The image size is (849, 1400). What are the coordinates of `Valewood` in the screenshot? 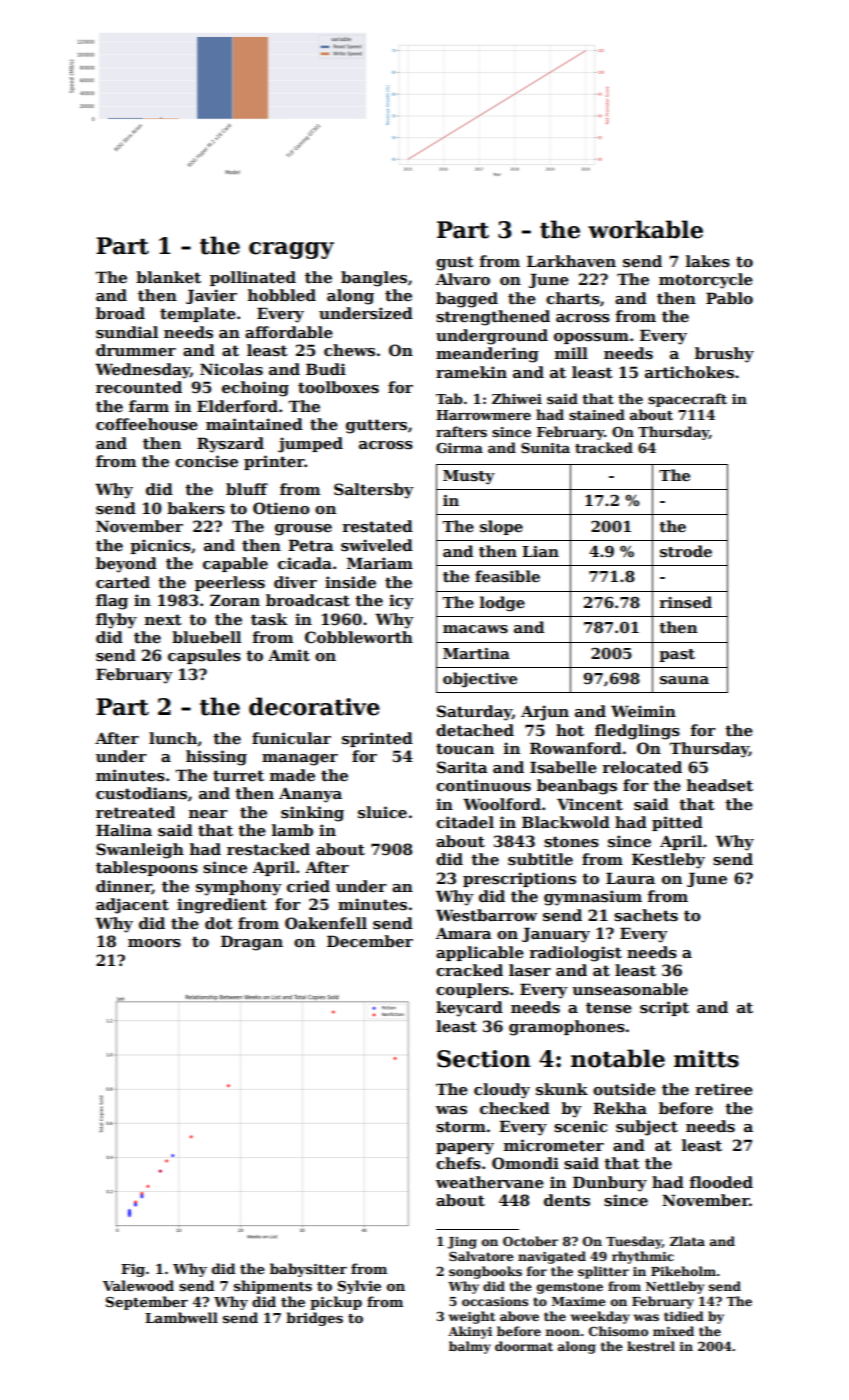 It's located at (138, 1285).
